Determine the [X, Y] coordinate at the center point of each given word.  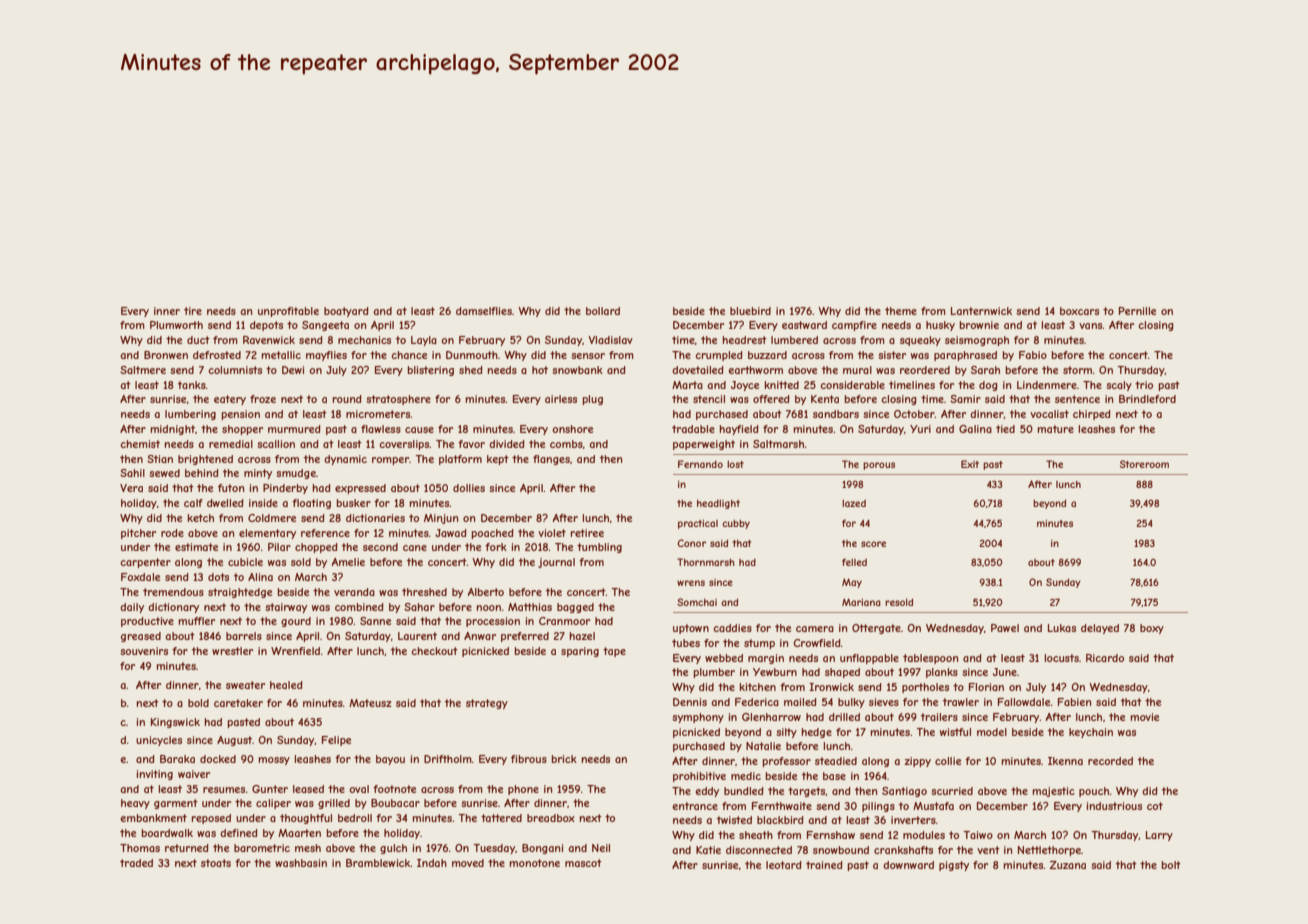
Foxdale [140, 577]
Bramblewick [378, 863]
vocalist [1049, 414]
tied [1005, 429]
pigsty [954, 866]
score [873, 544]
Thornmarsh [706, 562]
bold [198, 703]
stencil [709, 399]
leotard [784, 865]
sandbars [836, 414]
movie [1145, 717]
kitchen [758, 687]
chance [409, 355]
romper [390, 461]
